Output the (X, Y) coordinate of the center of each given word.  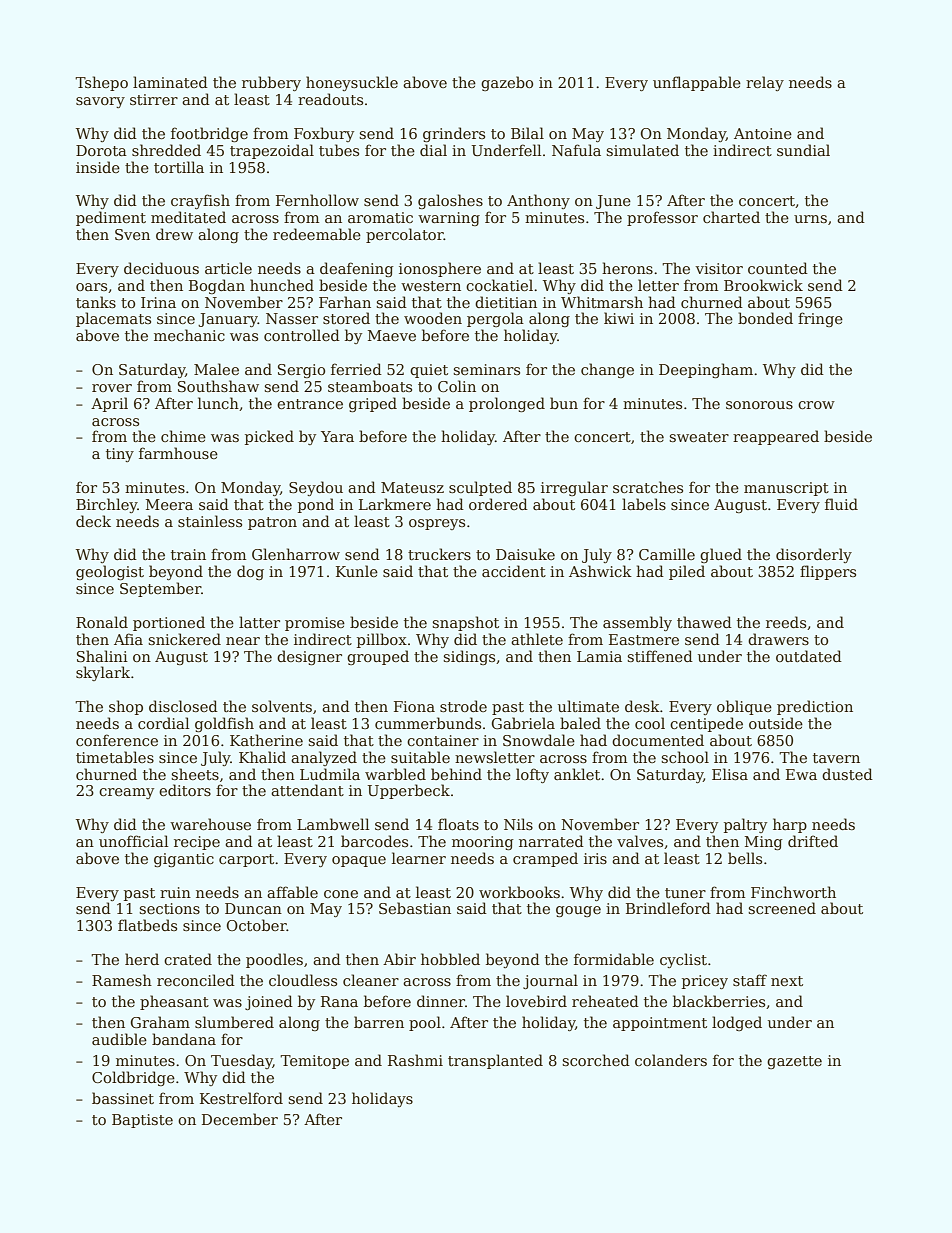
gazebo (507, 83)
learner (419, 858)
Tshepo (101, 83)
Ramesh (122, 980)
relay (765, 83)
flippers (828, 572)
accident (514, 571)
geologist (110, 572)
